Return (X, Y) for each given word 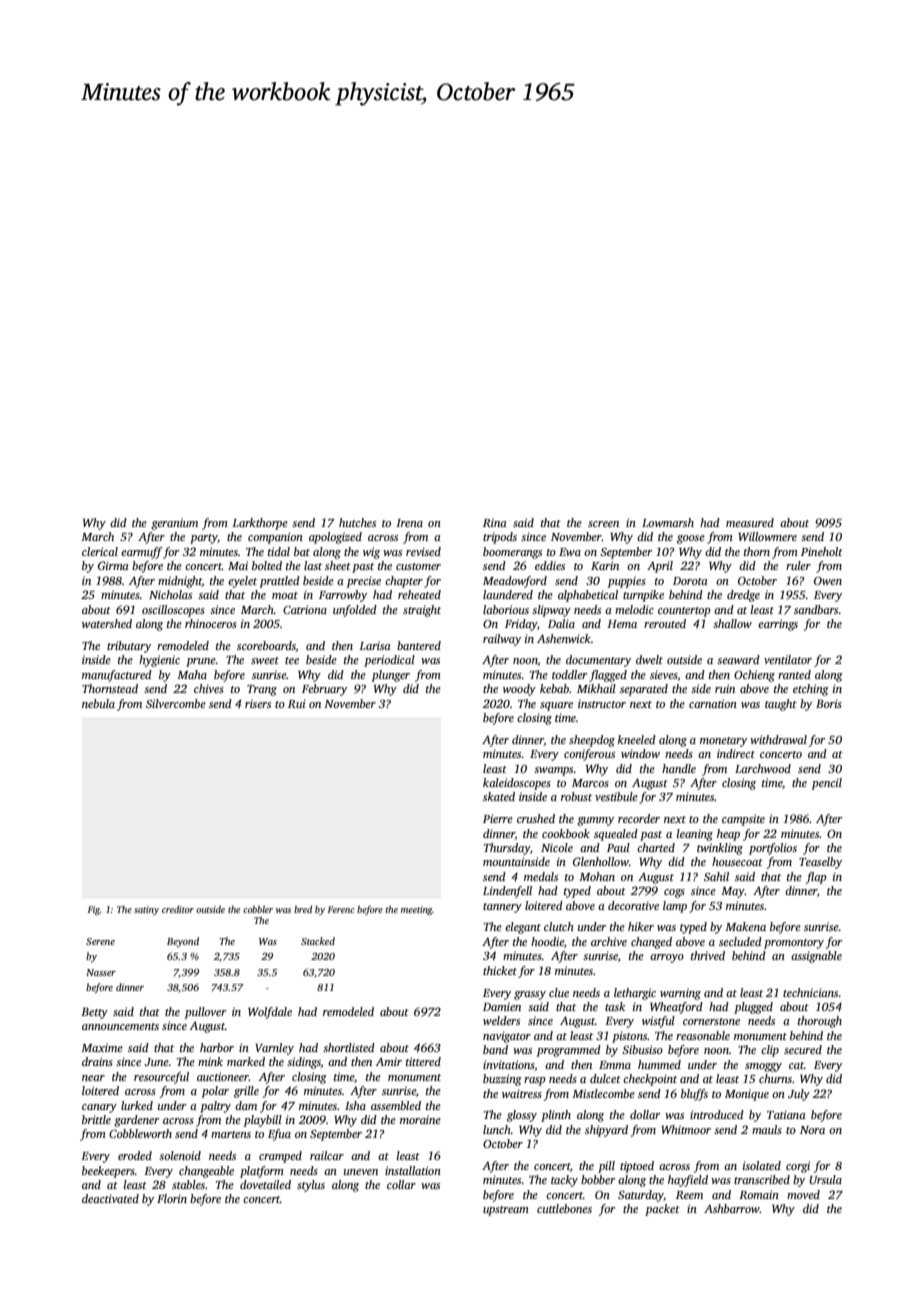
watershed (107, 623)
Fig (93, 910)
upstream (506, 1211)
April (660, 567)
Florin (172, 1198)
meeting (417, 910)
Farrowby (343, 596)
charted (656, 847)
